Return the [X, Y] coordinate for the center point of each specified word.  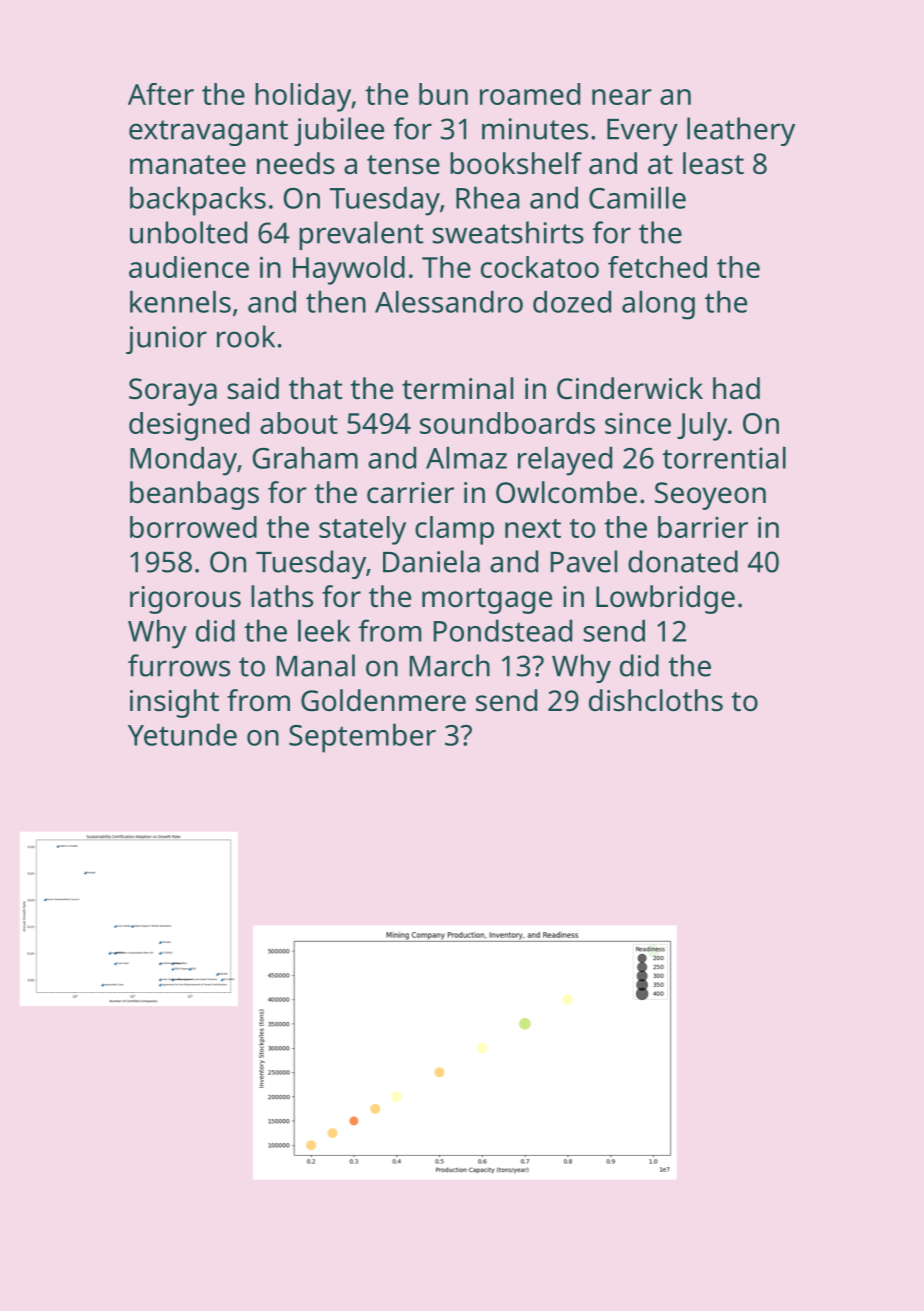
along [658, 305]
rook [246, 336]
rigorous [185, 600]
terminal [457, 388]
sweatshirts [508, 232]
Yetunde [182, 734]
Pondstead [503, 630]
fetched [657, 267]
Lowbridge [665, 599]
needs [296, 163]
